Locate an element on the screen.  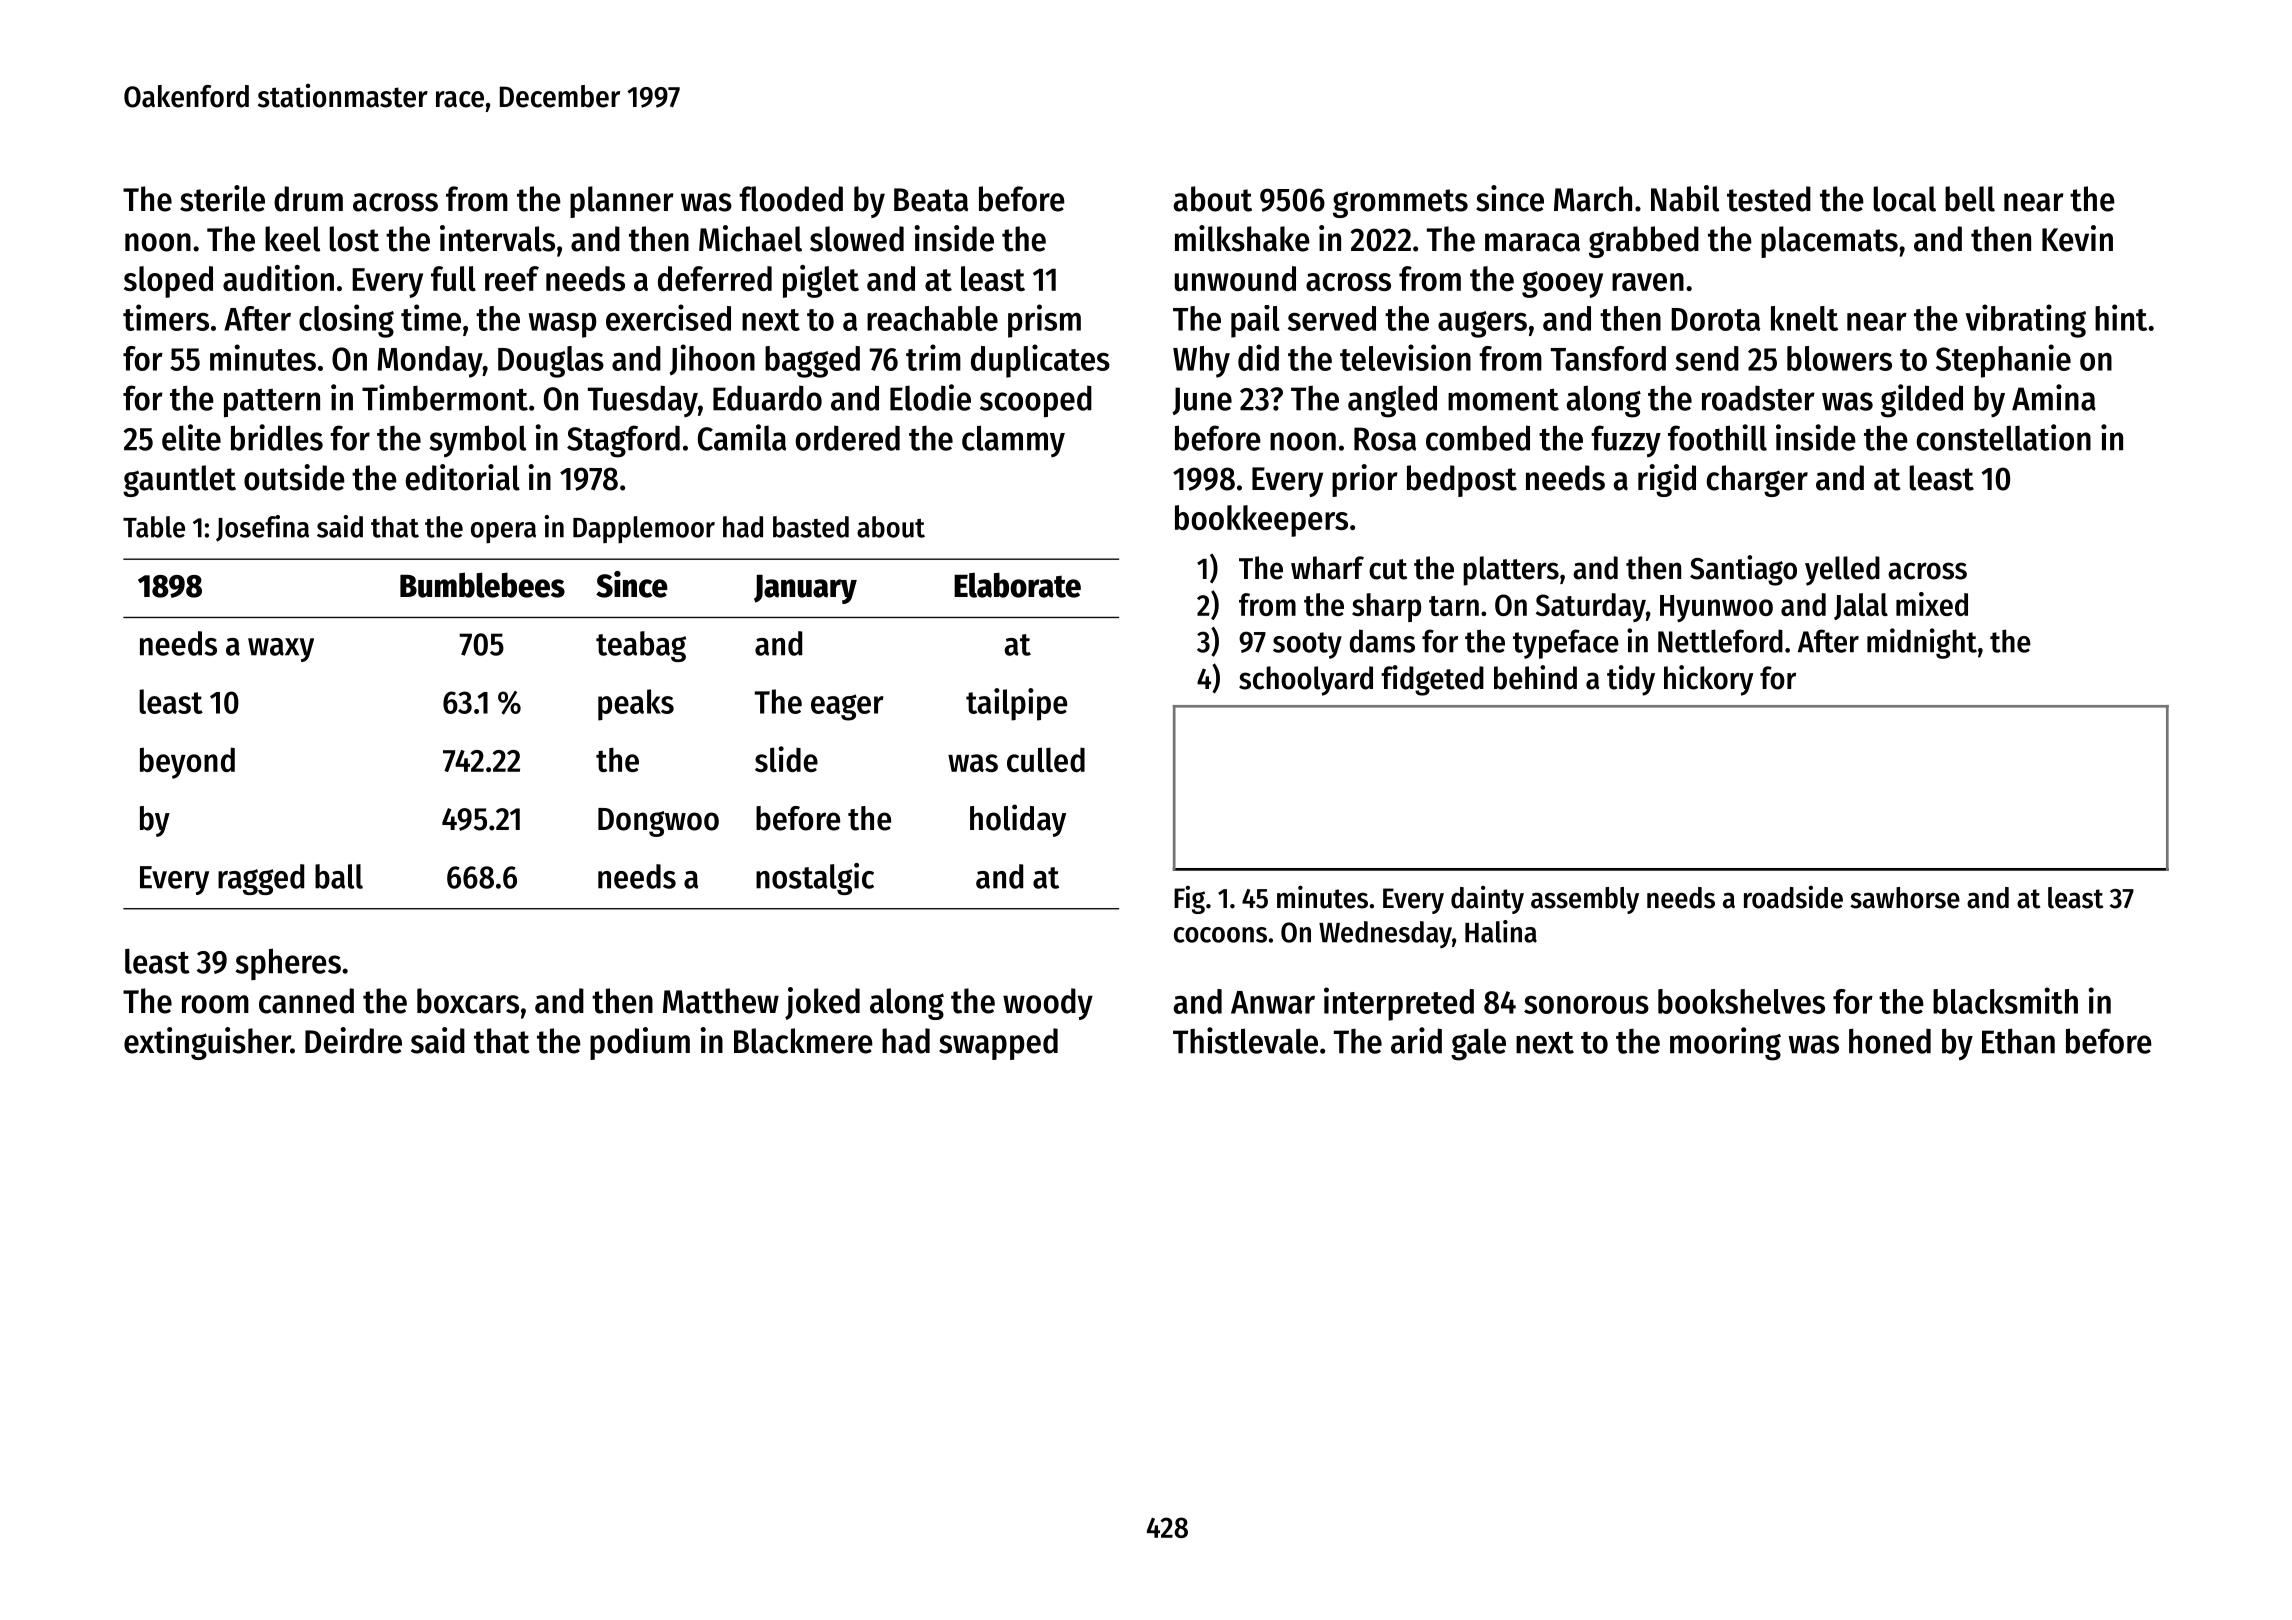
Josefina is located at coordinates (262, 528).
